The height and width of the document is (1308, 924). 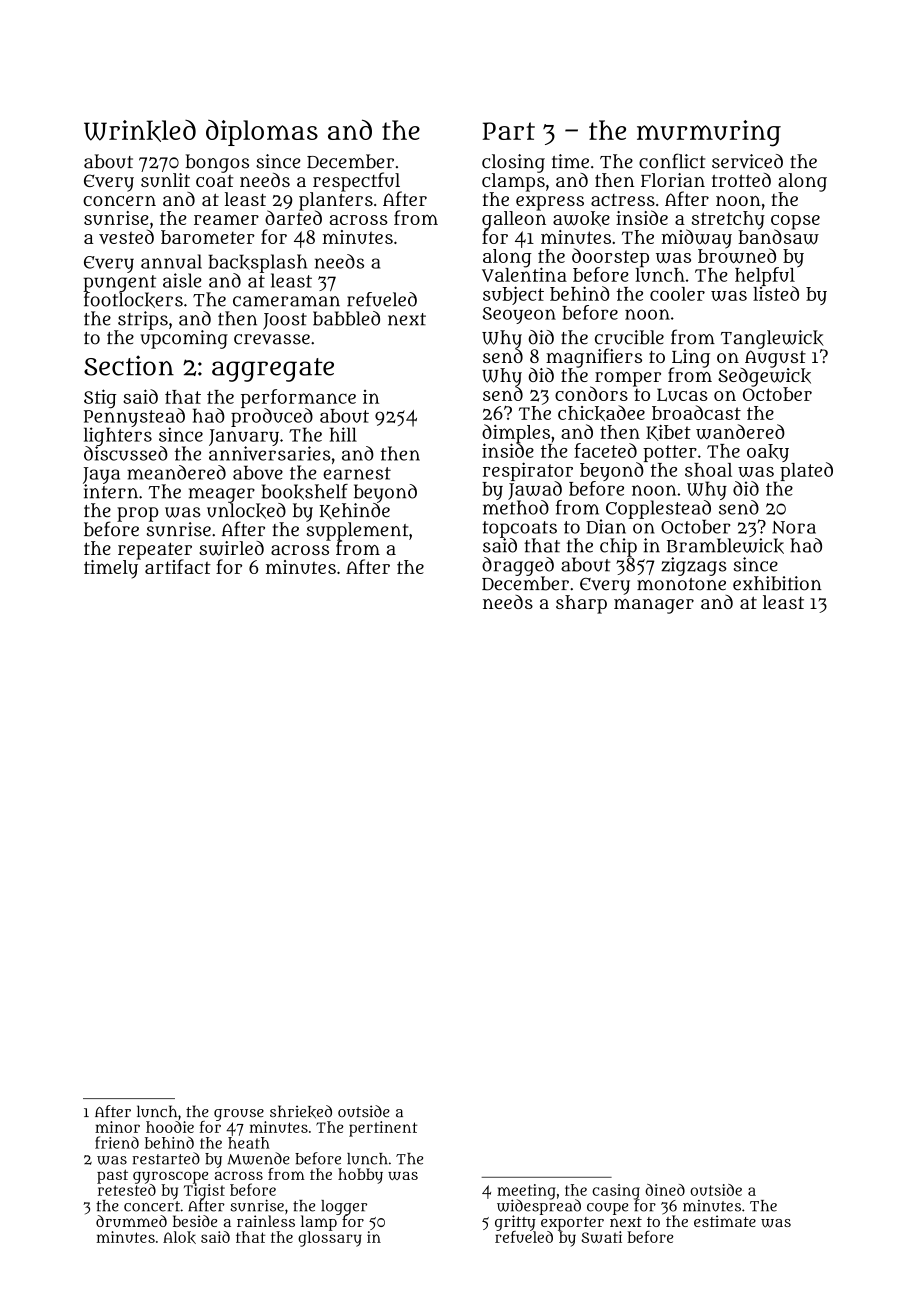 What do you see at coordinates (526, 1191) in the document?
I see `meeting` at bounding box center [526, 1191].
